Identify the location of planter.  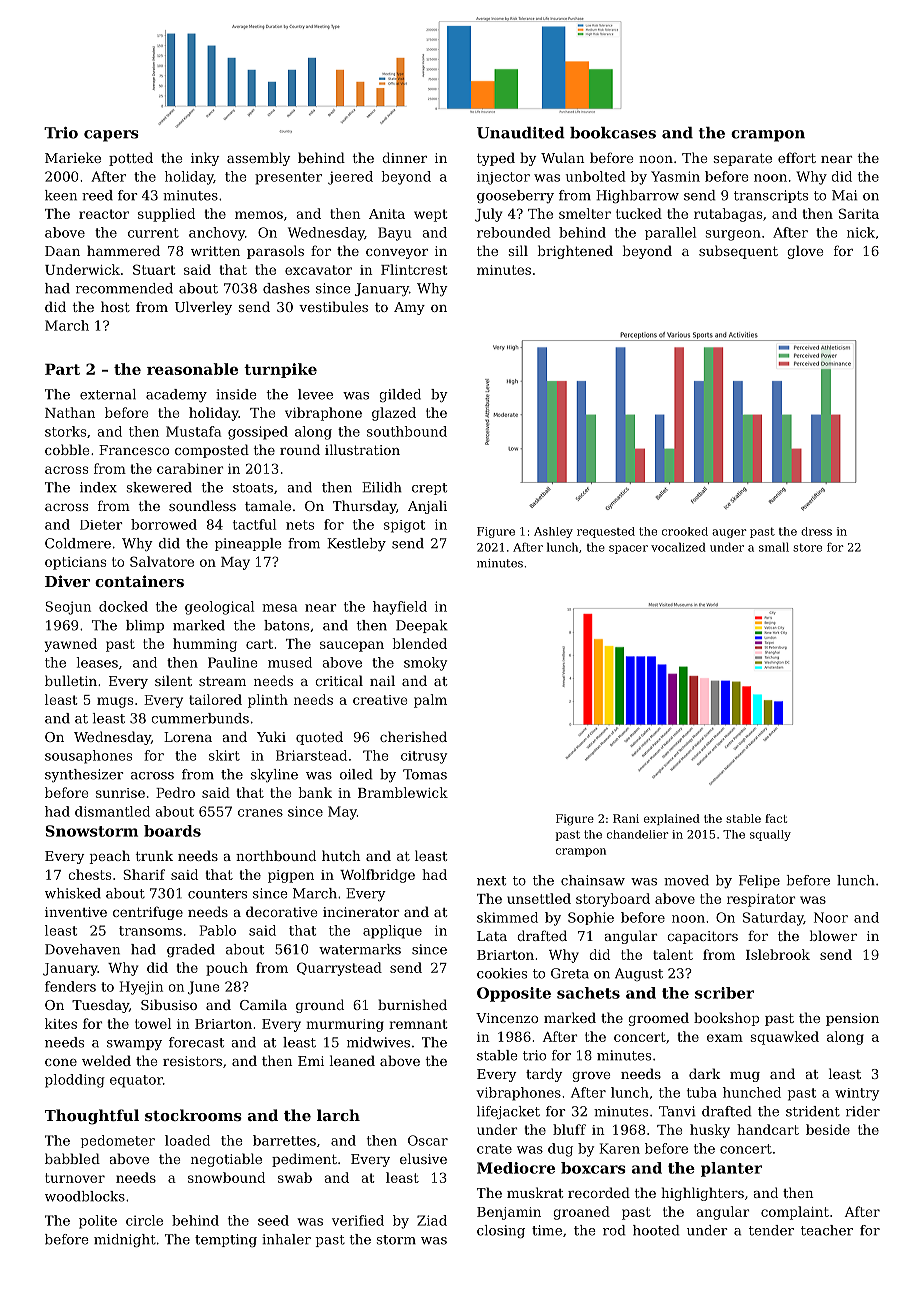
(731, 1169).
